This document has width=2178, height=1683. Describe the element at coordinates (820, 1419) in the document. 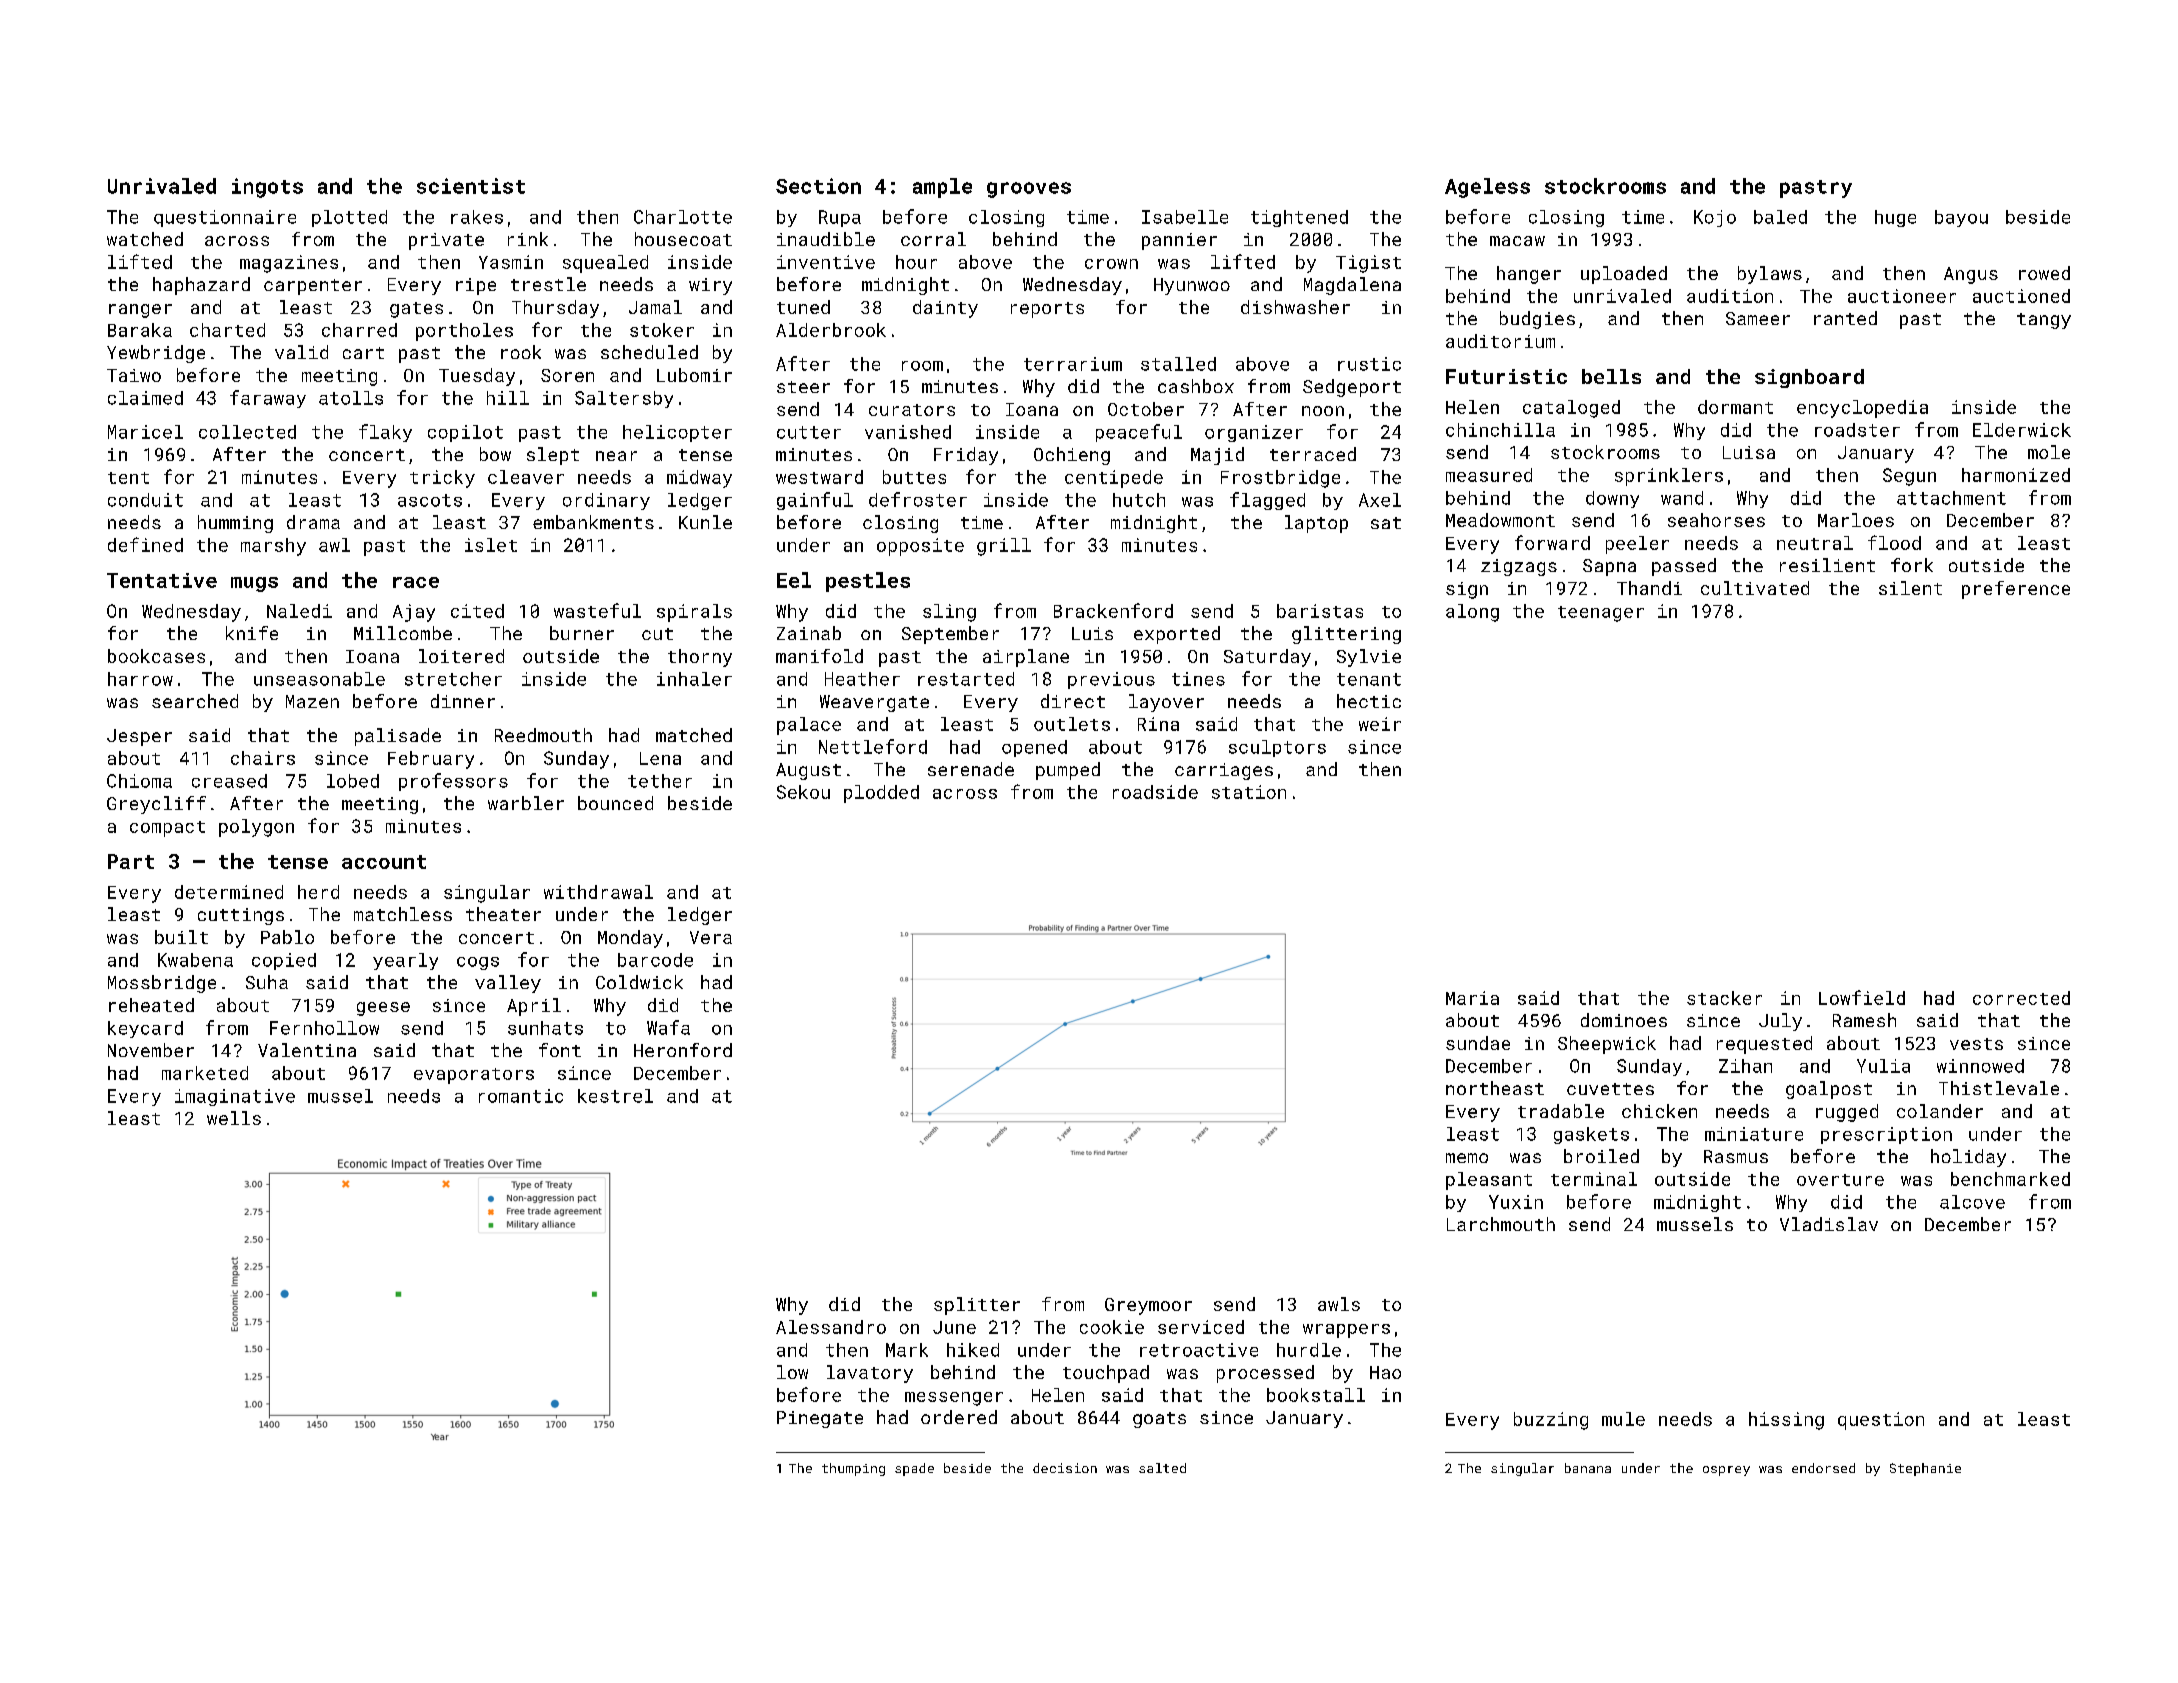

I see `Pinegate` at that location.
